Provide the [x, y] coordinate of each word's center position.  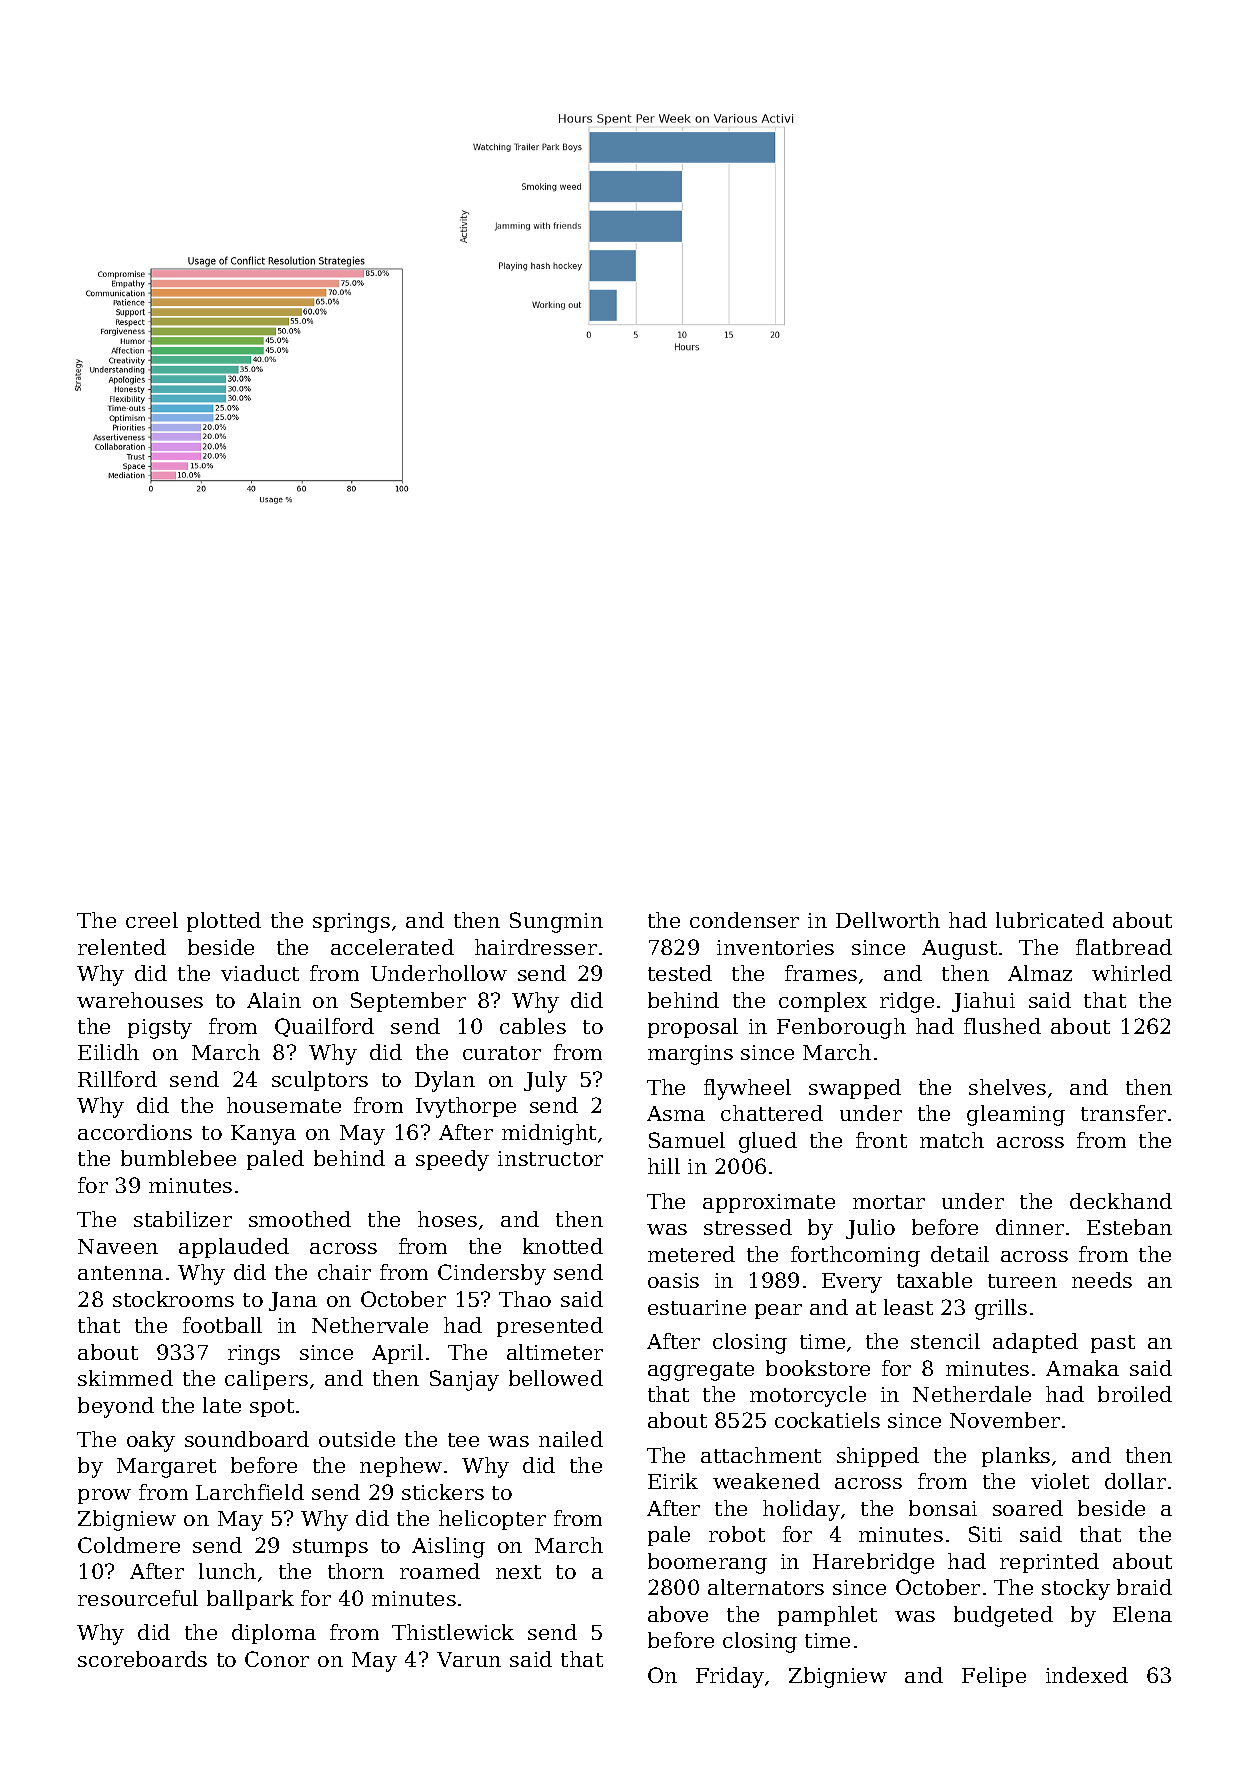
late [222, 1405]
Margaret [166, 1468]
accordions [135, 1132]
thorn [356, 1571]
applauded [234, 1248]
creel [152, 920]
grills [1001, 1309]
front [881, 1140]
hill [664, 1166]
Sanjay [464, 1380]
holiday [801, 1510]
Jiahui [983, 1002]
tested [680, 973]
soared [1028, 1508]
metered [691, 1254]
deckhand [1121, 1201]
